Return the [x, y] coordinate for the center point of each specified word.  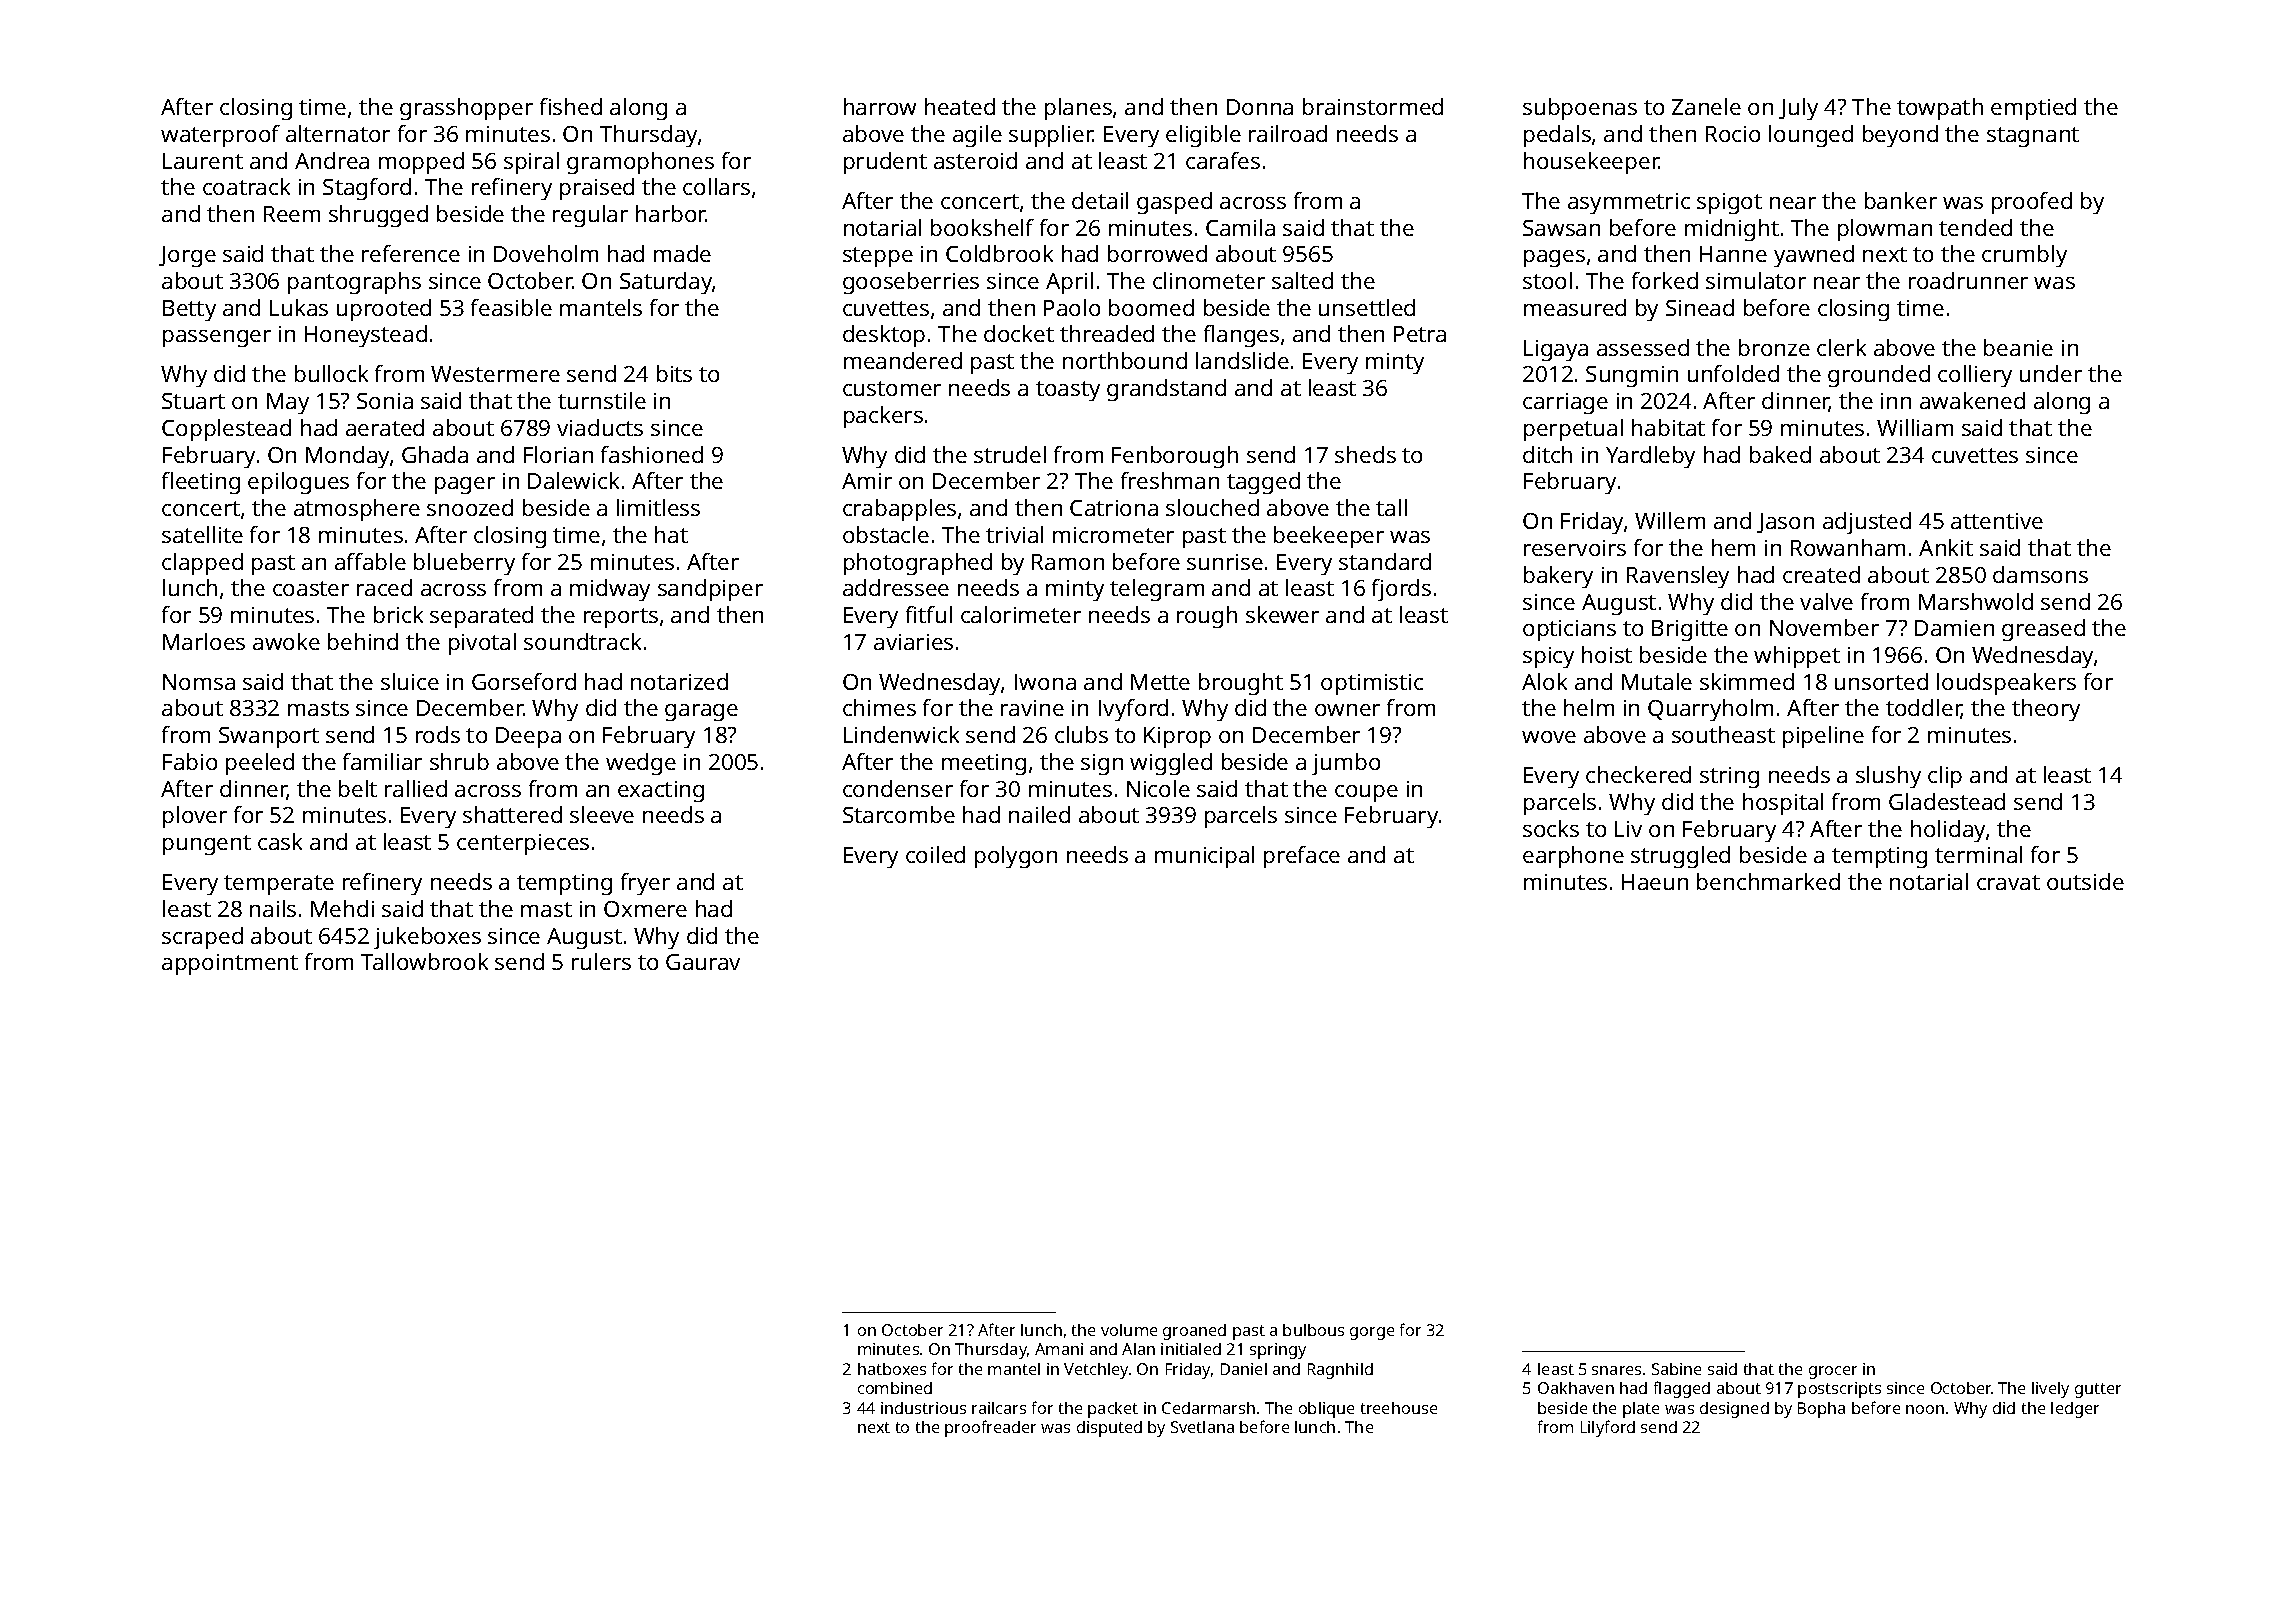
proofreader [990, 1428]
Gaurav [703, 962]
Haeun [1655, 882]
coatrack [246, 186]
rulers [601, 961]
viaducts [600, 427]
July [1798, 109]
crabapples [899, 510]
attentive [1997, 521]
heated [960, 106]
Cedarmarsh [1208, 1408]
